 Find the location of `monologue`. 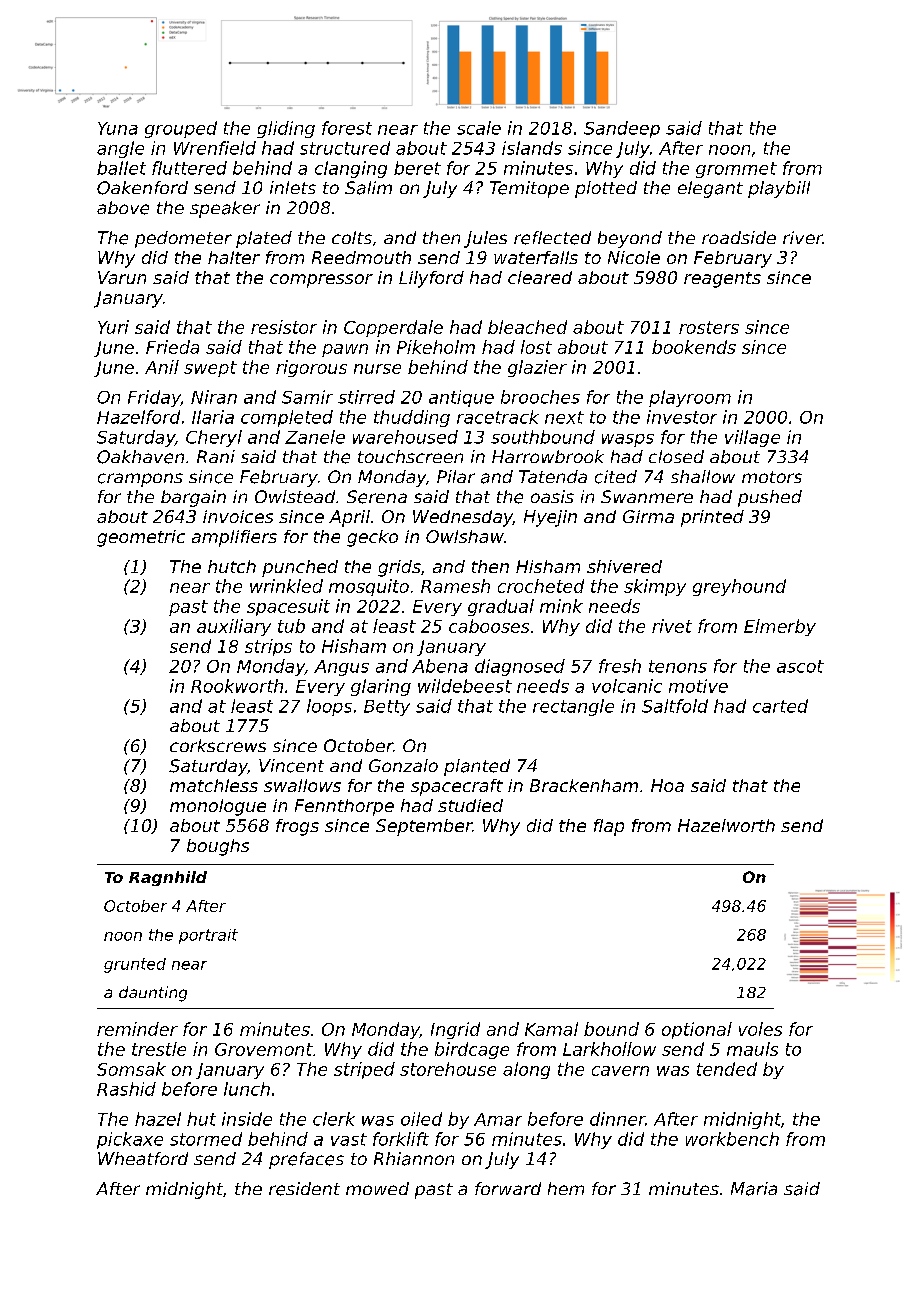

monologue is located at coordinates (218, 807).
